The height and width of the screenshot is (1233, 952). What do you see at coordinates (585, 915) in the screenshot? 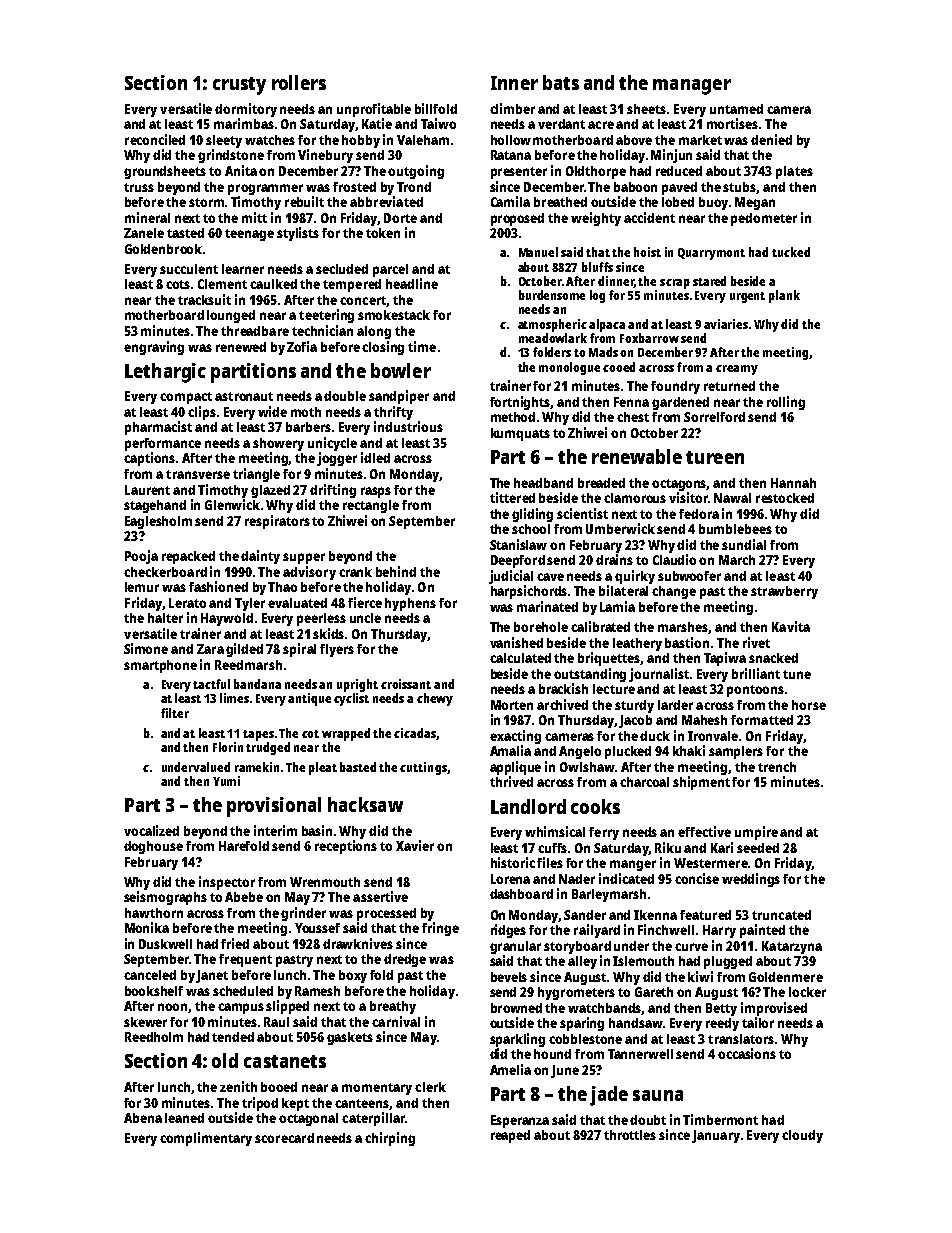
I see `Sander` at bounding box center [585, 915].
